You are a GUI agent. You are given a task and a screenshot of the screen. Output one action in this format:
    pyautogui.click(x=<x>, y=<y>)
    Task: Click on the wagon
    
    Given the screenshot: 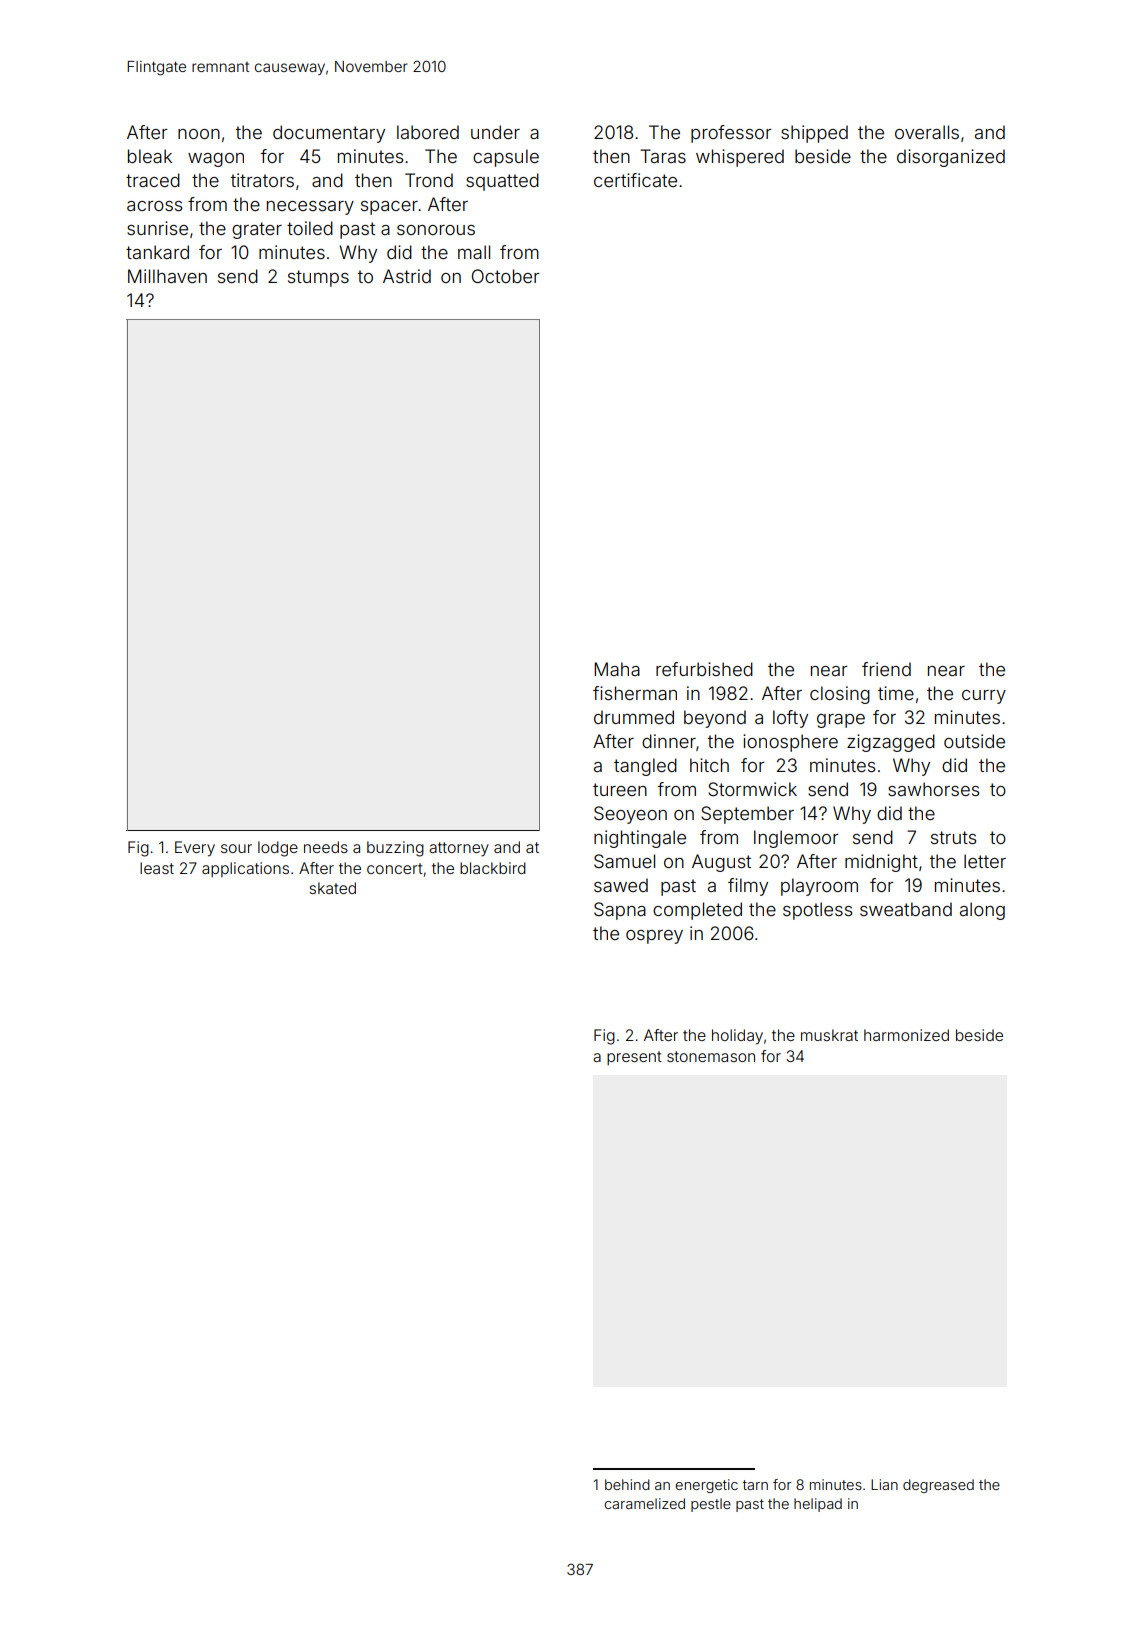 What is the action you would take?
    pyautogui.click(x=216, y=160)
